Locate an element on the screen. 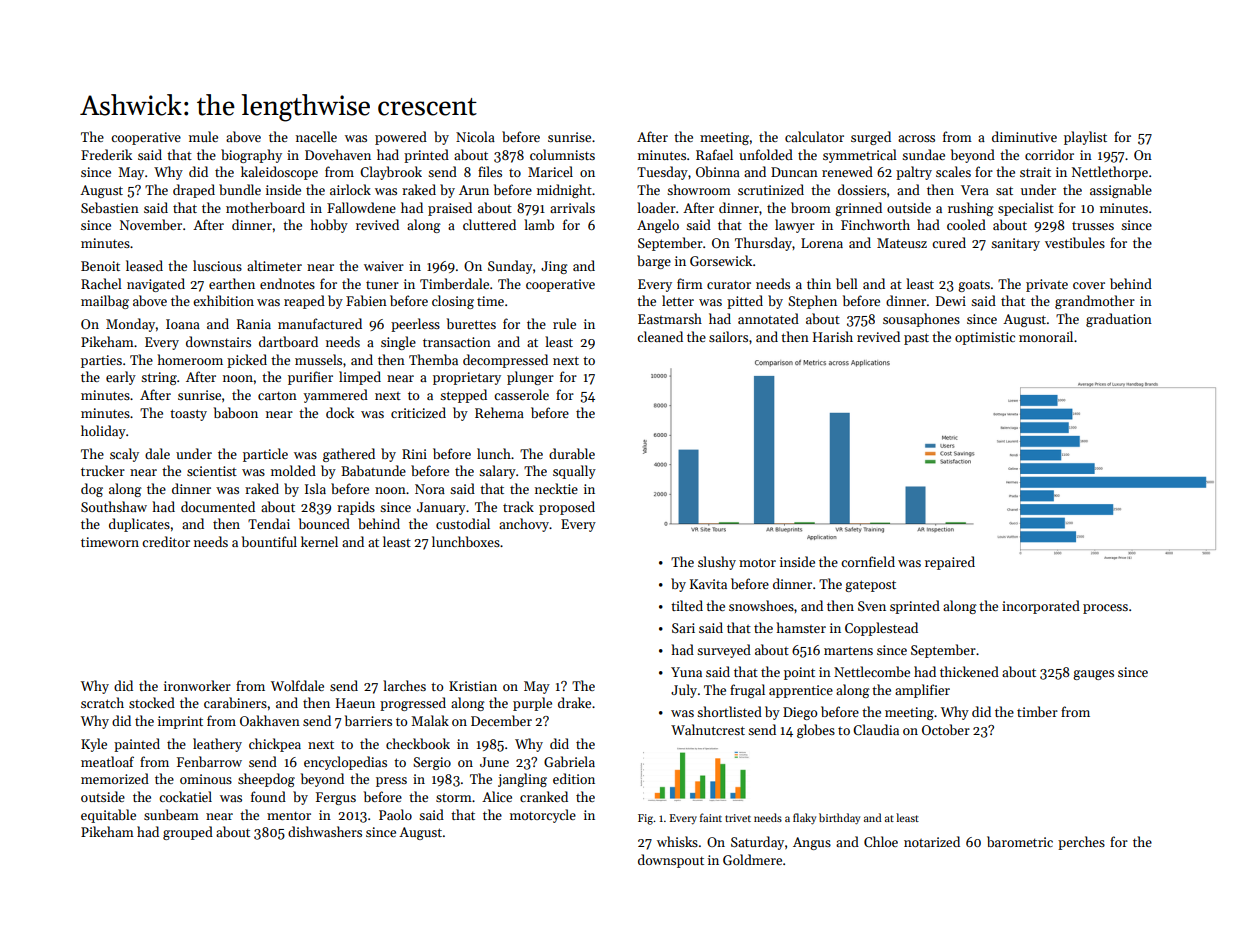 This screenshot has width=1233, height=952. diminutive is located at coordinates (1024, 136).
